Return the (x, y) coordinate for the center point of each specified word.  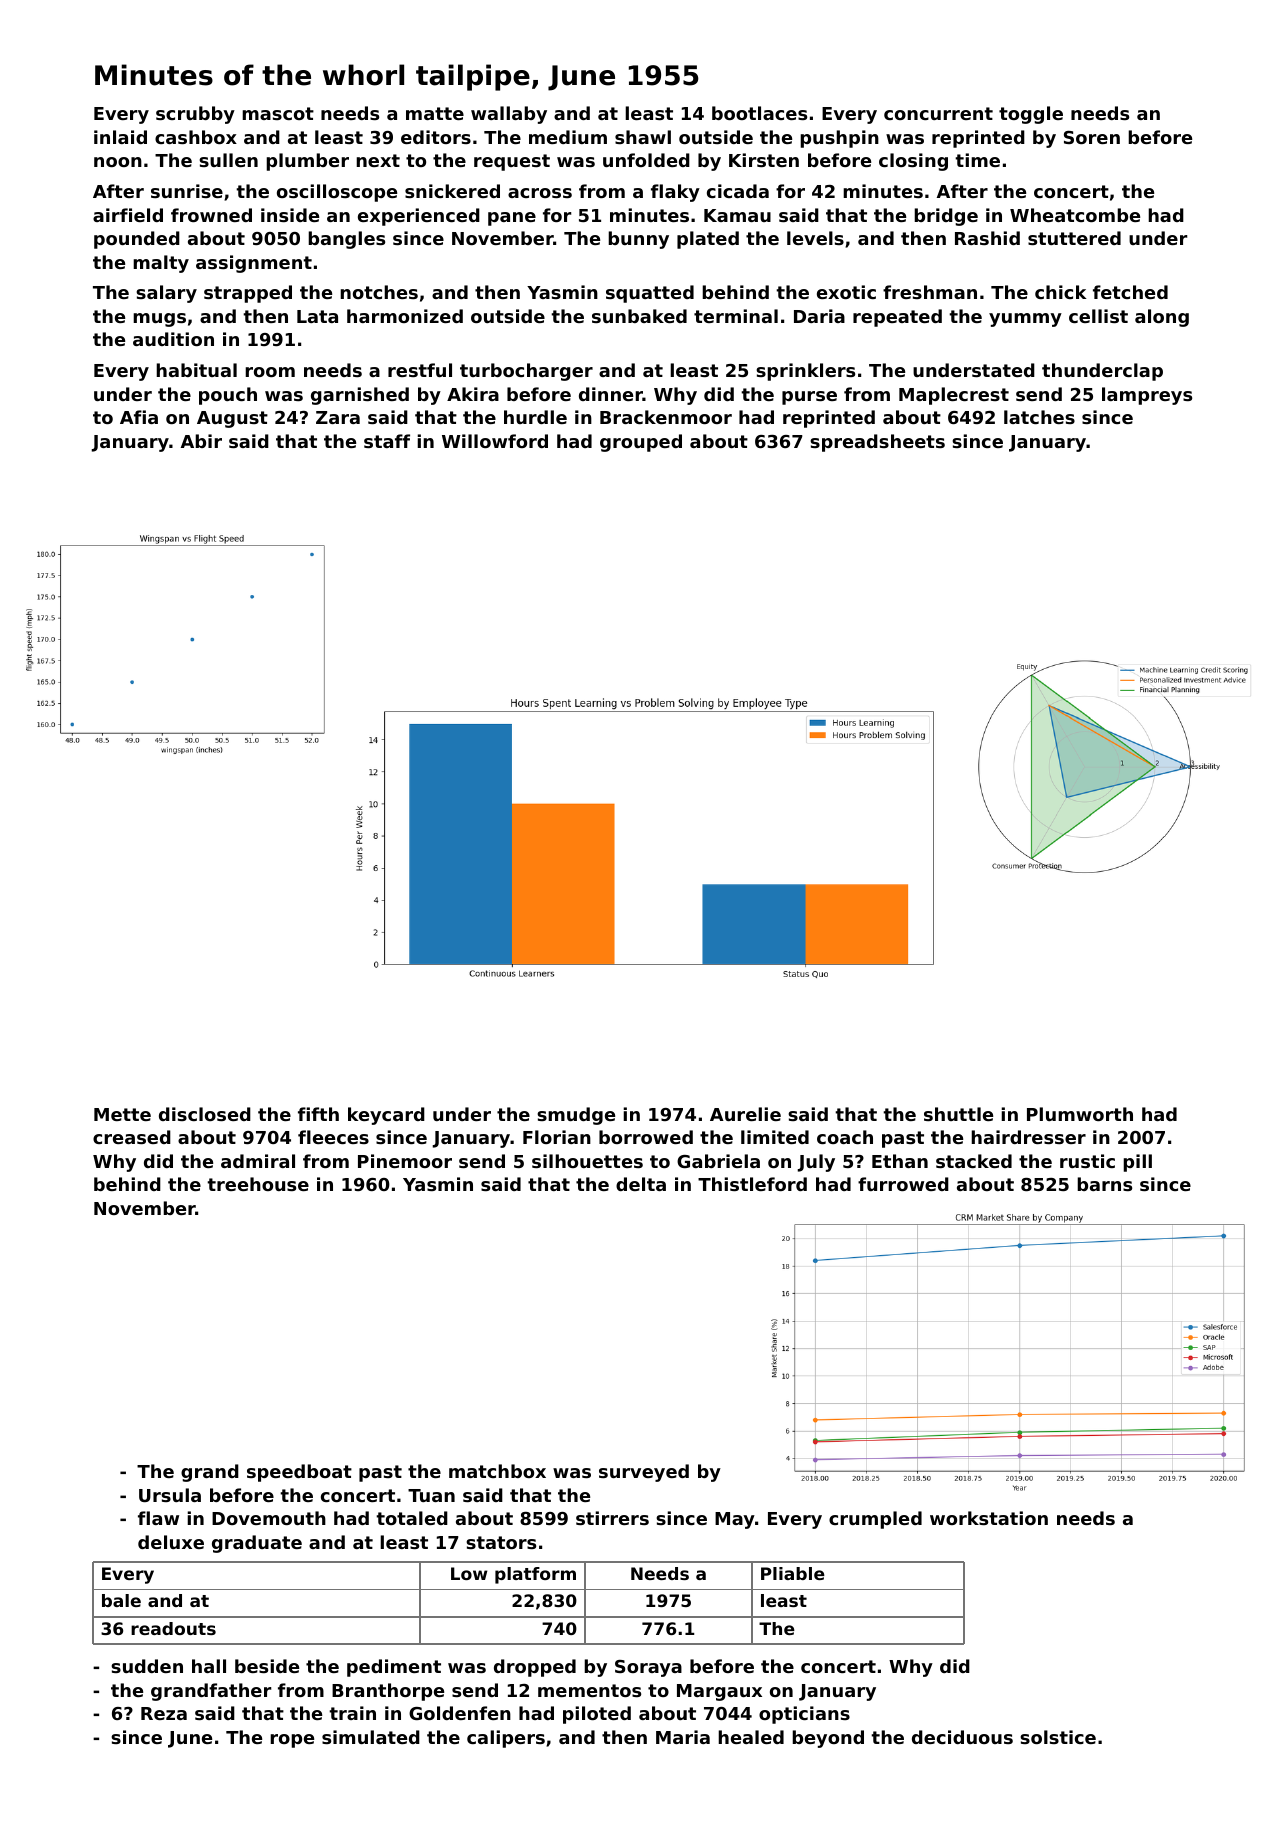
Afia (139, 417)
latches (1039, 417)
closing (913, 162)
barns (1104, 1184)
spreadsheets (877, 443)
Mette (122, 1114)
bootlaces (759, 113)
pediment (394, 1668)
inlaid (120, 137)
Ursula (170, 1495)
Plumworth (1080, 1114)
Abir (201, 441)
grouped (641, 443)
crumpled (875, 1520)
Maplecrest (954, 396)
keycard (386, 1116)
